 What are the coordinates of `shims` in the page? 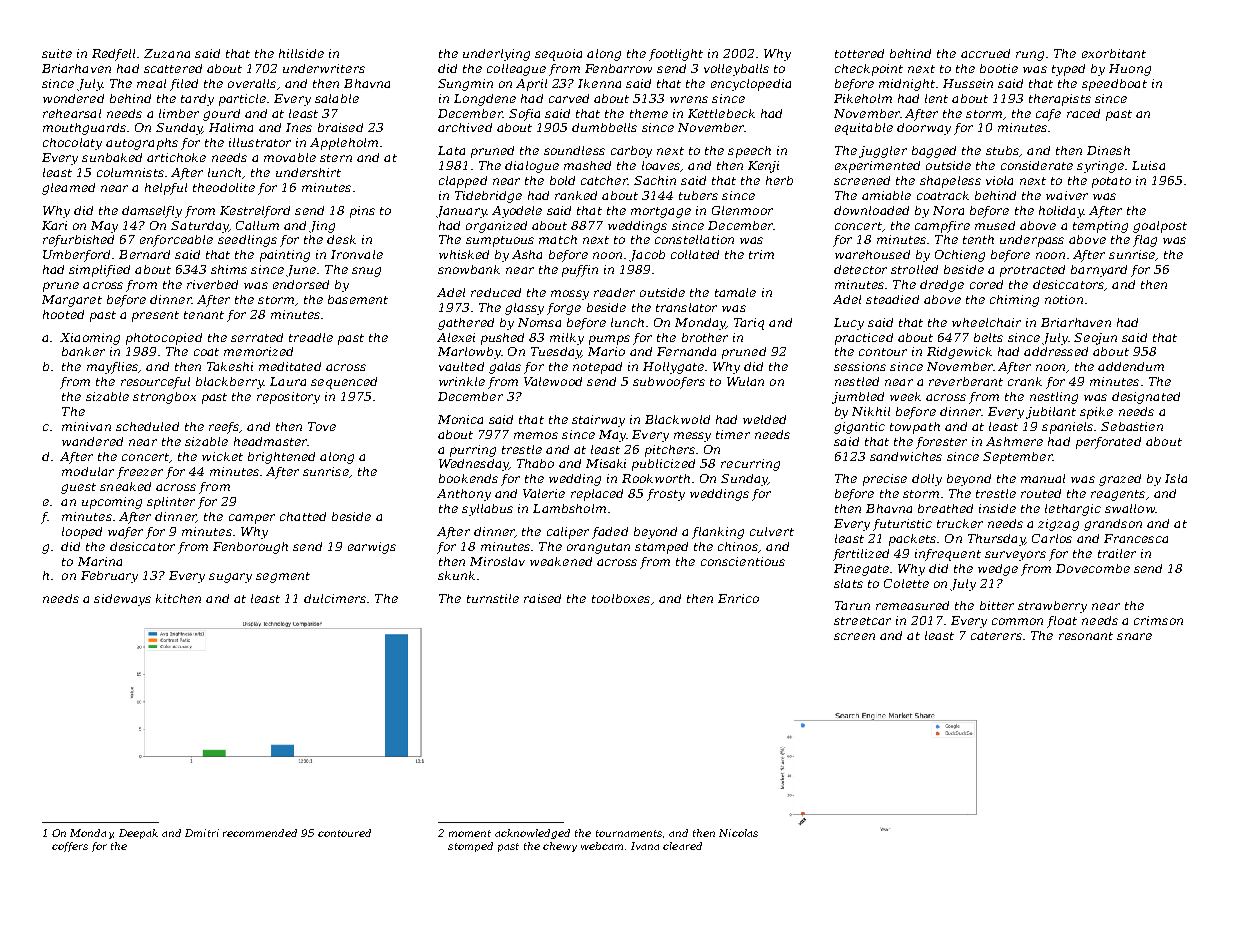 It's located at (229, 269).
